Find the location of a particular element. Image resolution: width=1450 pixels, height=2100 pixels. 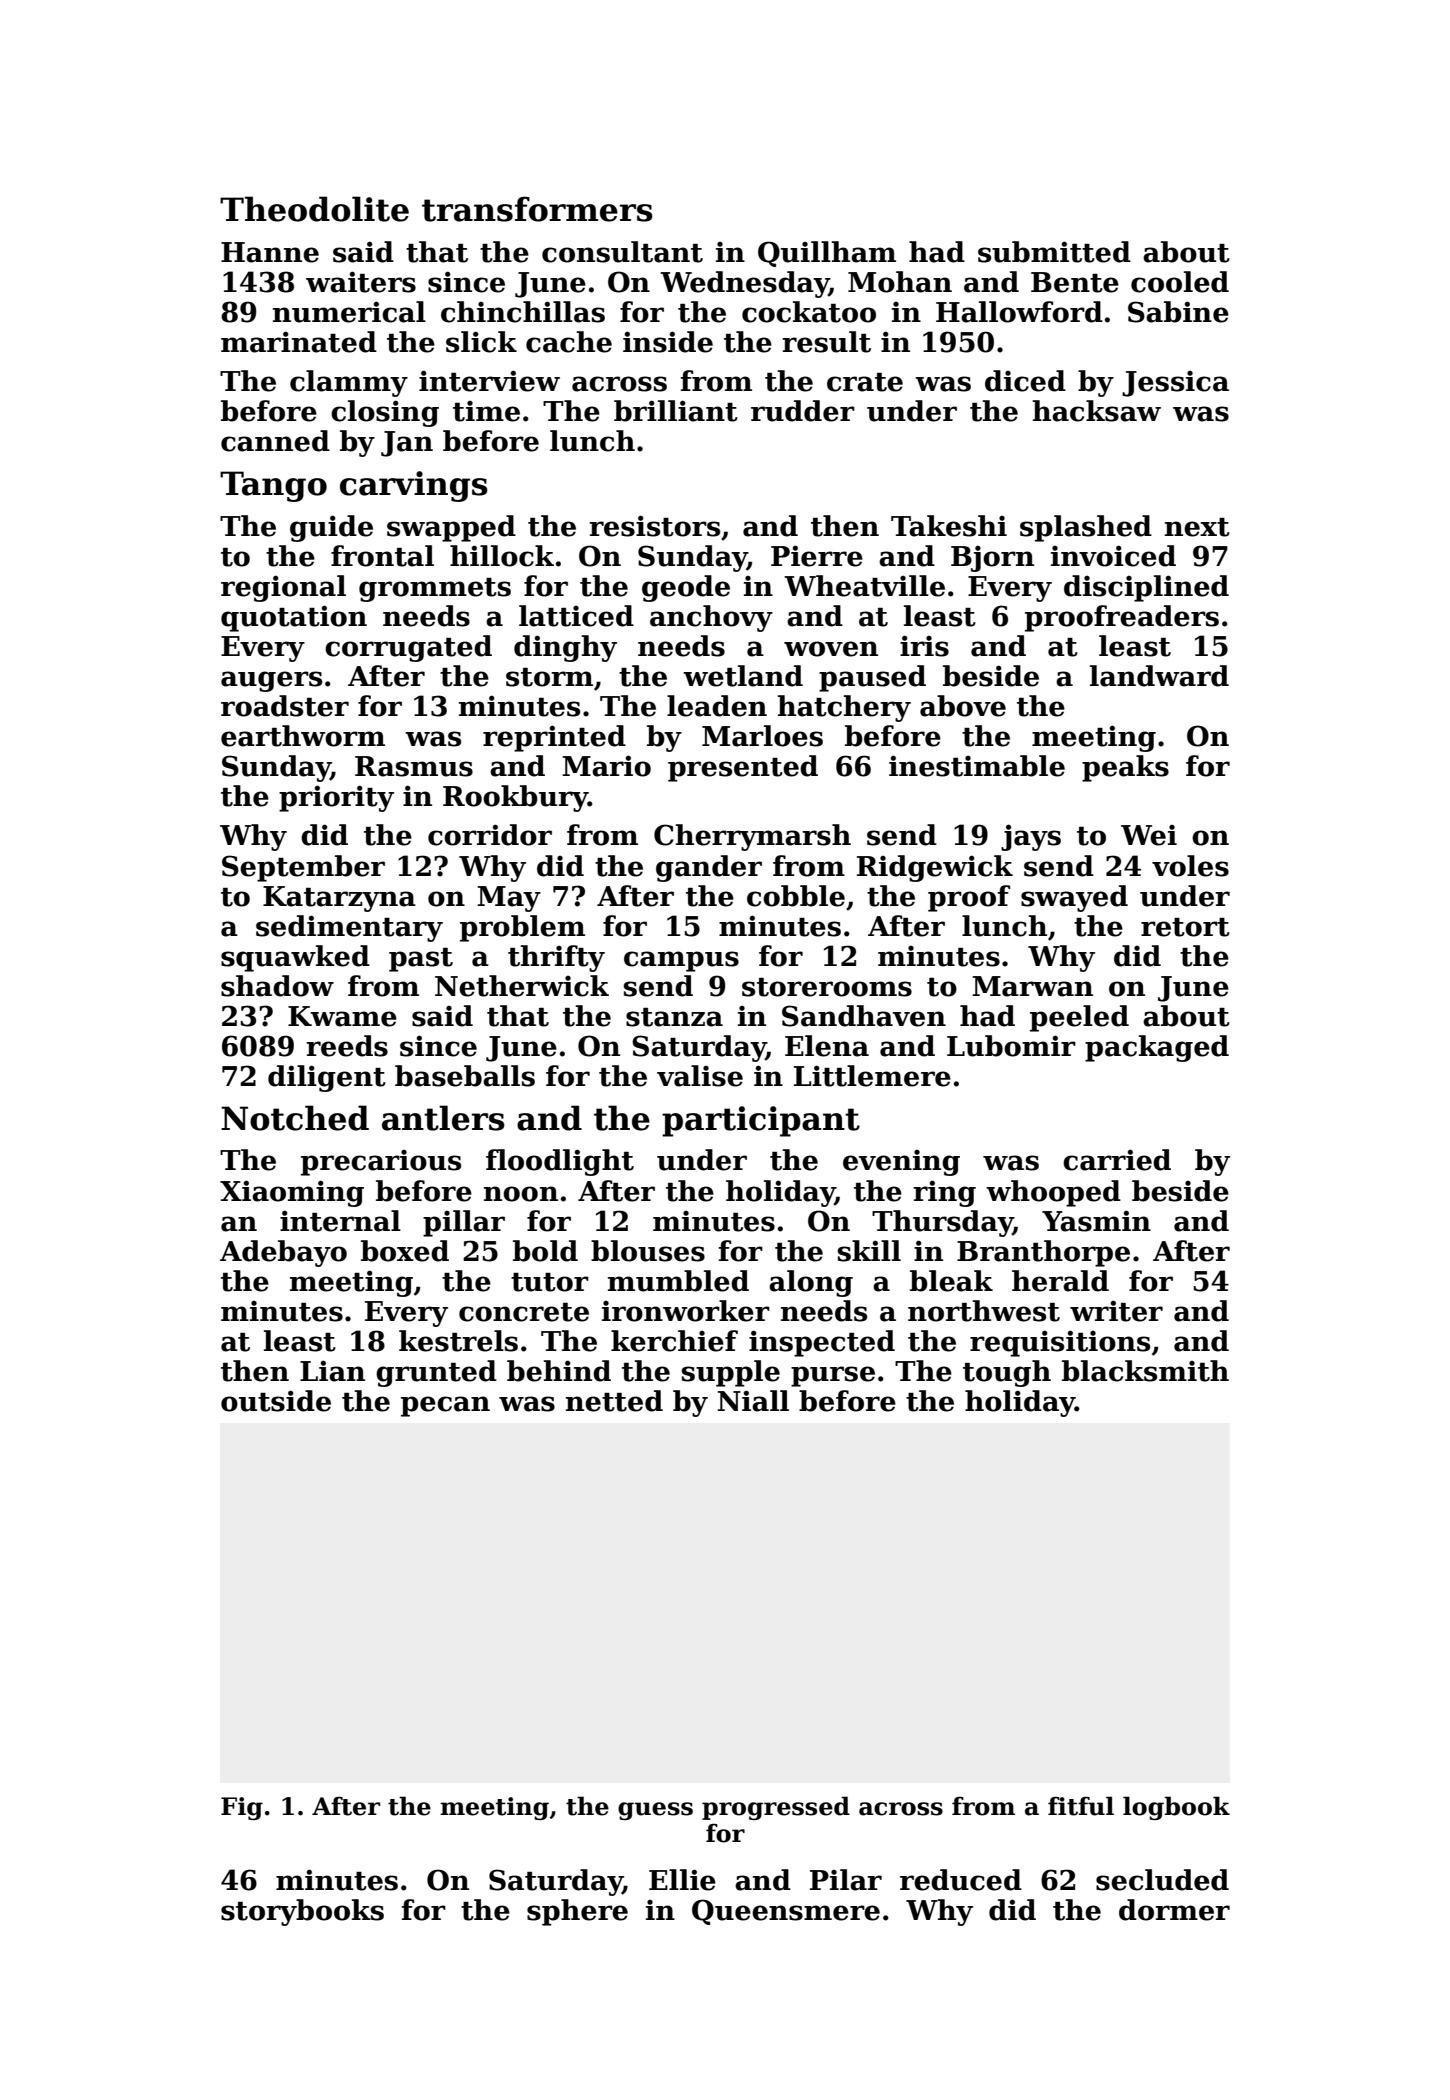

supple is located at coordinates (731, 1373).
